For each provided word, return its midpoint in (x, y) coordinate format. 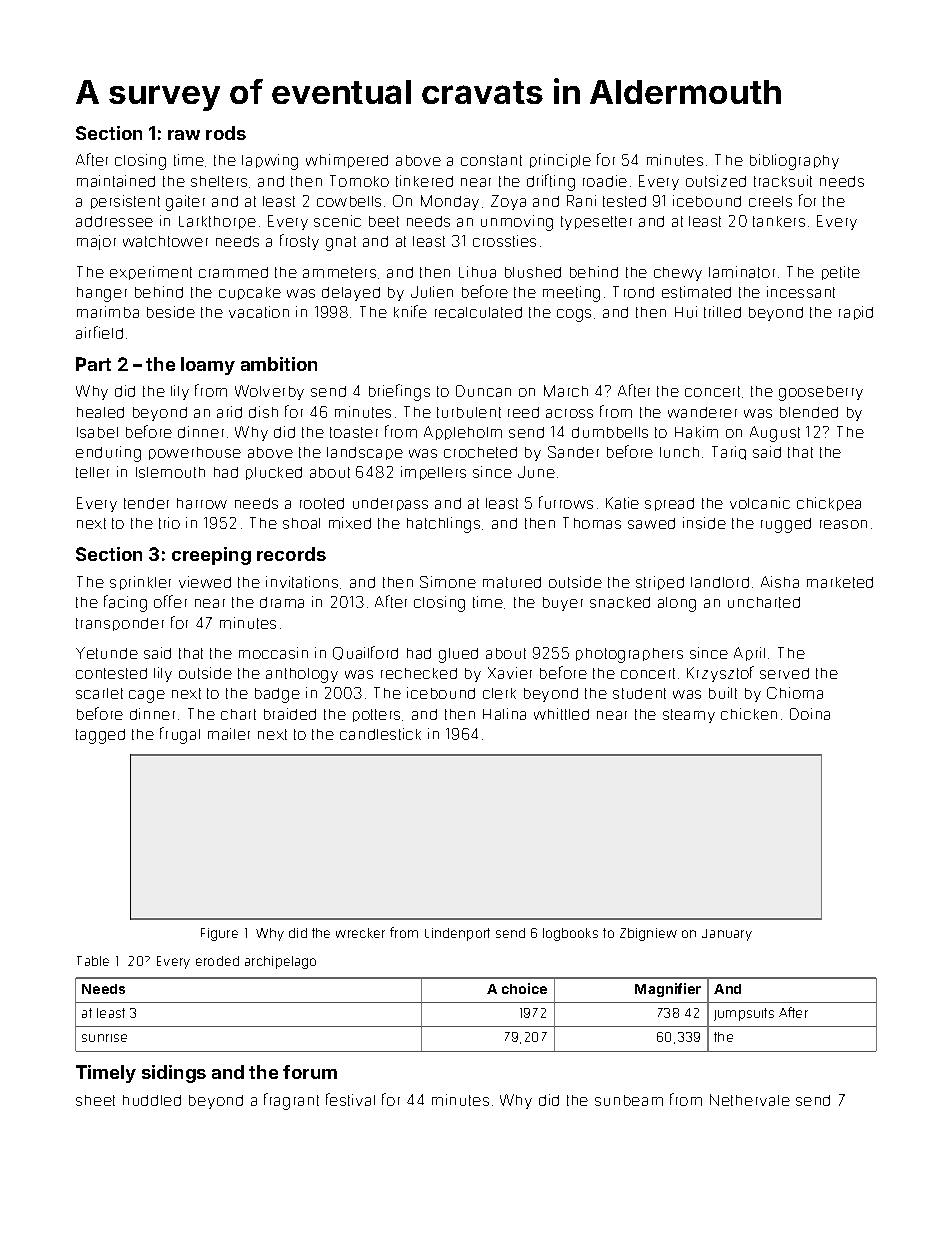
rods (226, 133)
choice (524, 988)
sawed (651, 523)
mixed (350, 523)
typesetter (596, 223)
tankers (779, 221)
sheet (95, 1100)
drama (282, 602)
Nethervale (750, 1100)
